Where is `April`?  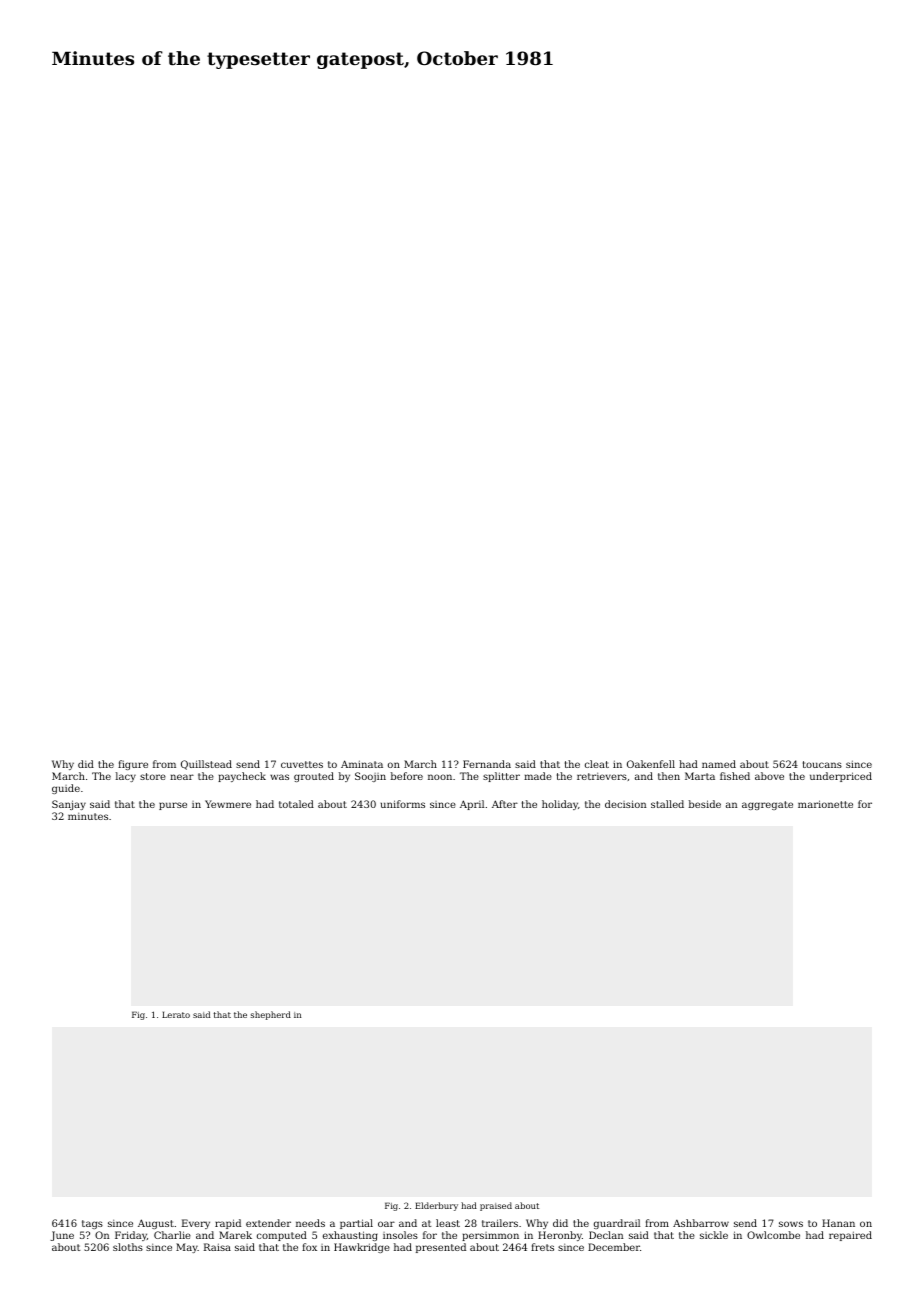 April is located at coordinates (472, 805).
